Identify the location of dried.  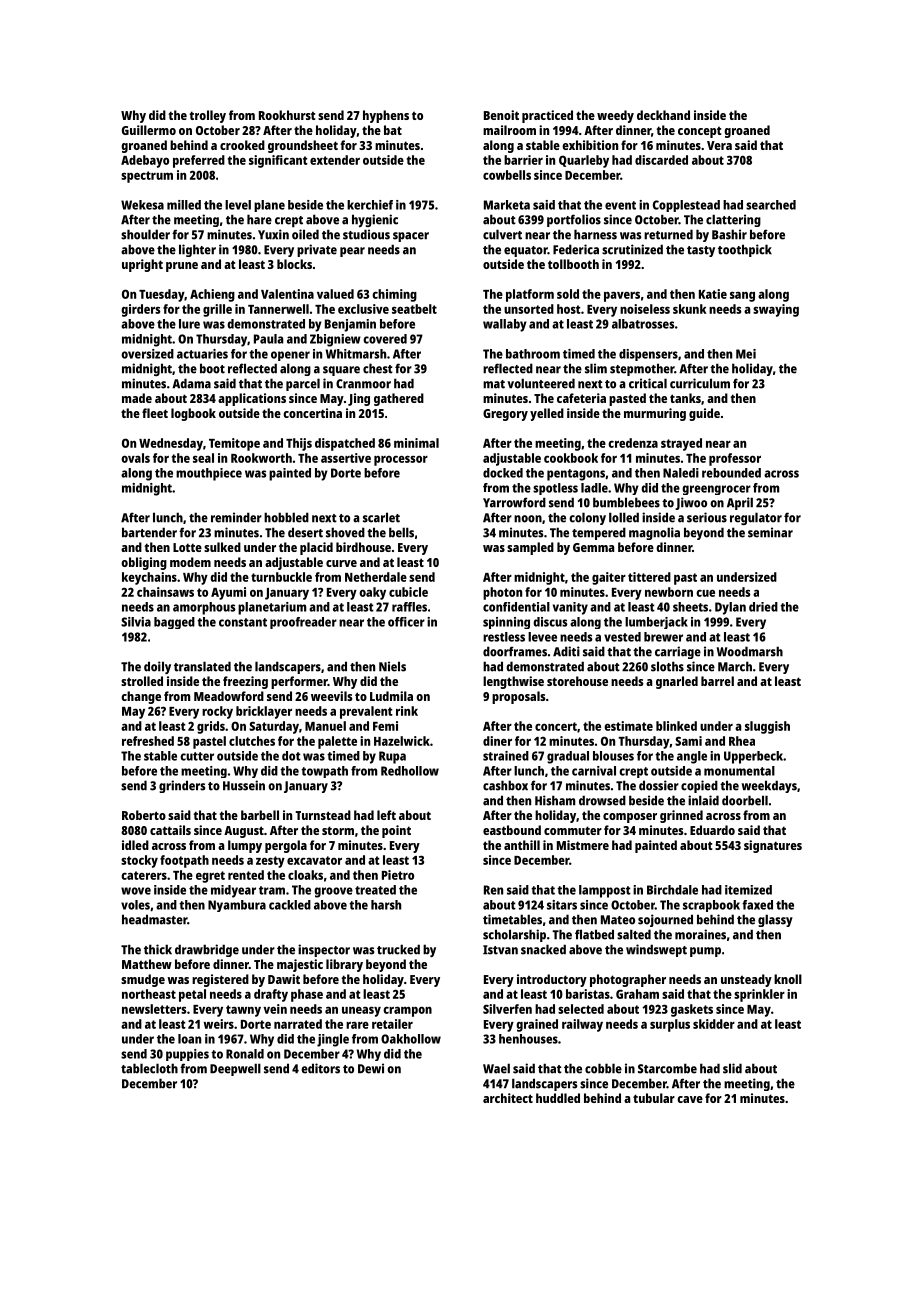
(763, 607).
